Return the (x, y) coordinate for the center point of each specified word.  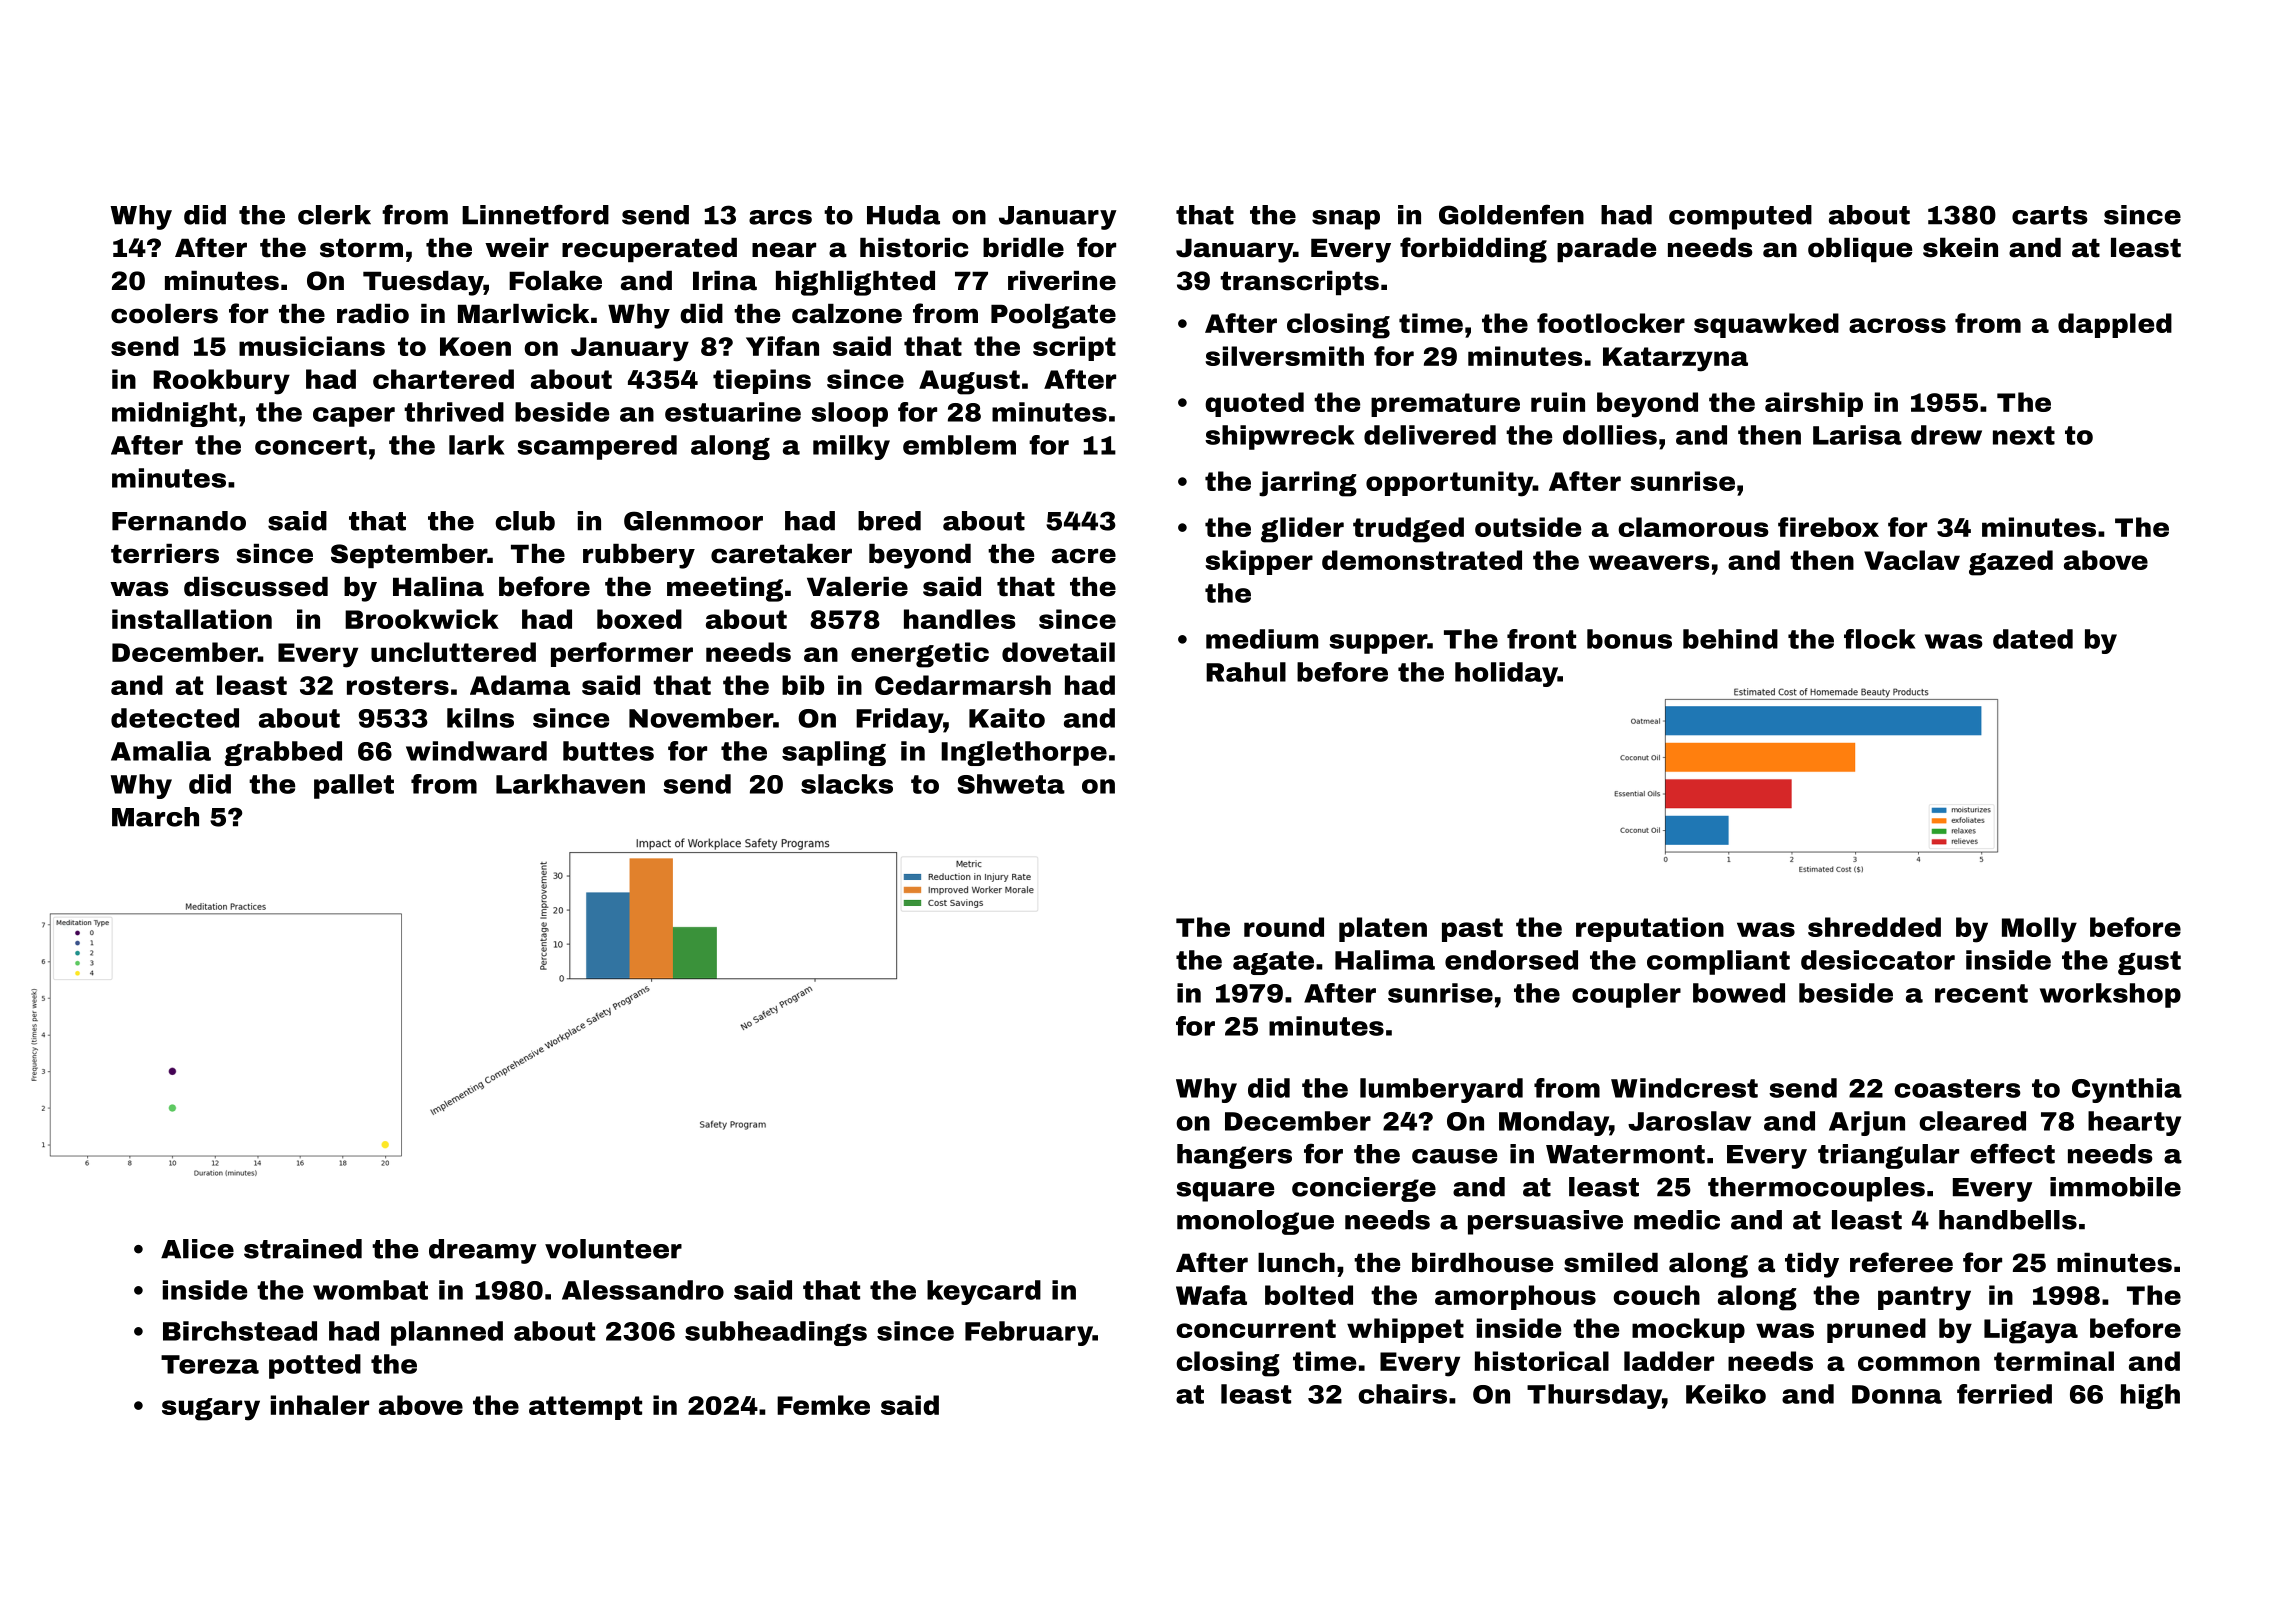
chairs (1402, 1394)
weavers (1649, 562)
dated (2033, 639)
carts (2050, 215)
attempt (585, 1408)
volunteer (613, 1249)
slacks (847, 784)
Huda (903, 215)
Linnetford (535, 214)
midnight (174, 414)
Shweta (1011, 784)
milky (851, 447)
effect (2012, 1153)
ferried (2004, 1394)
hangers (1234, 1156)
